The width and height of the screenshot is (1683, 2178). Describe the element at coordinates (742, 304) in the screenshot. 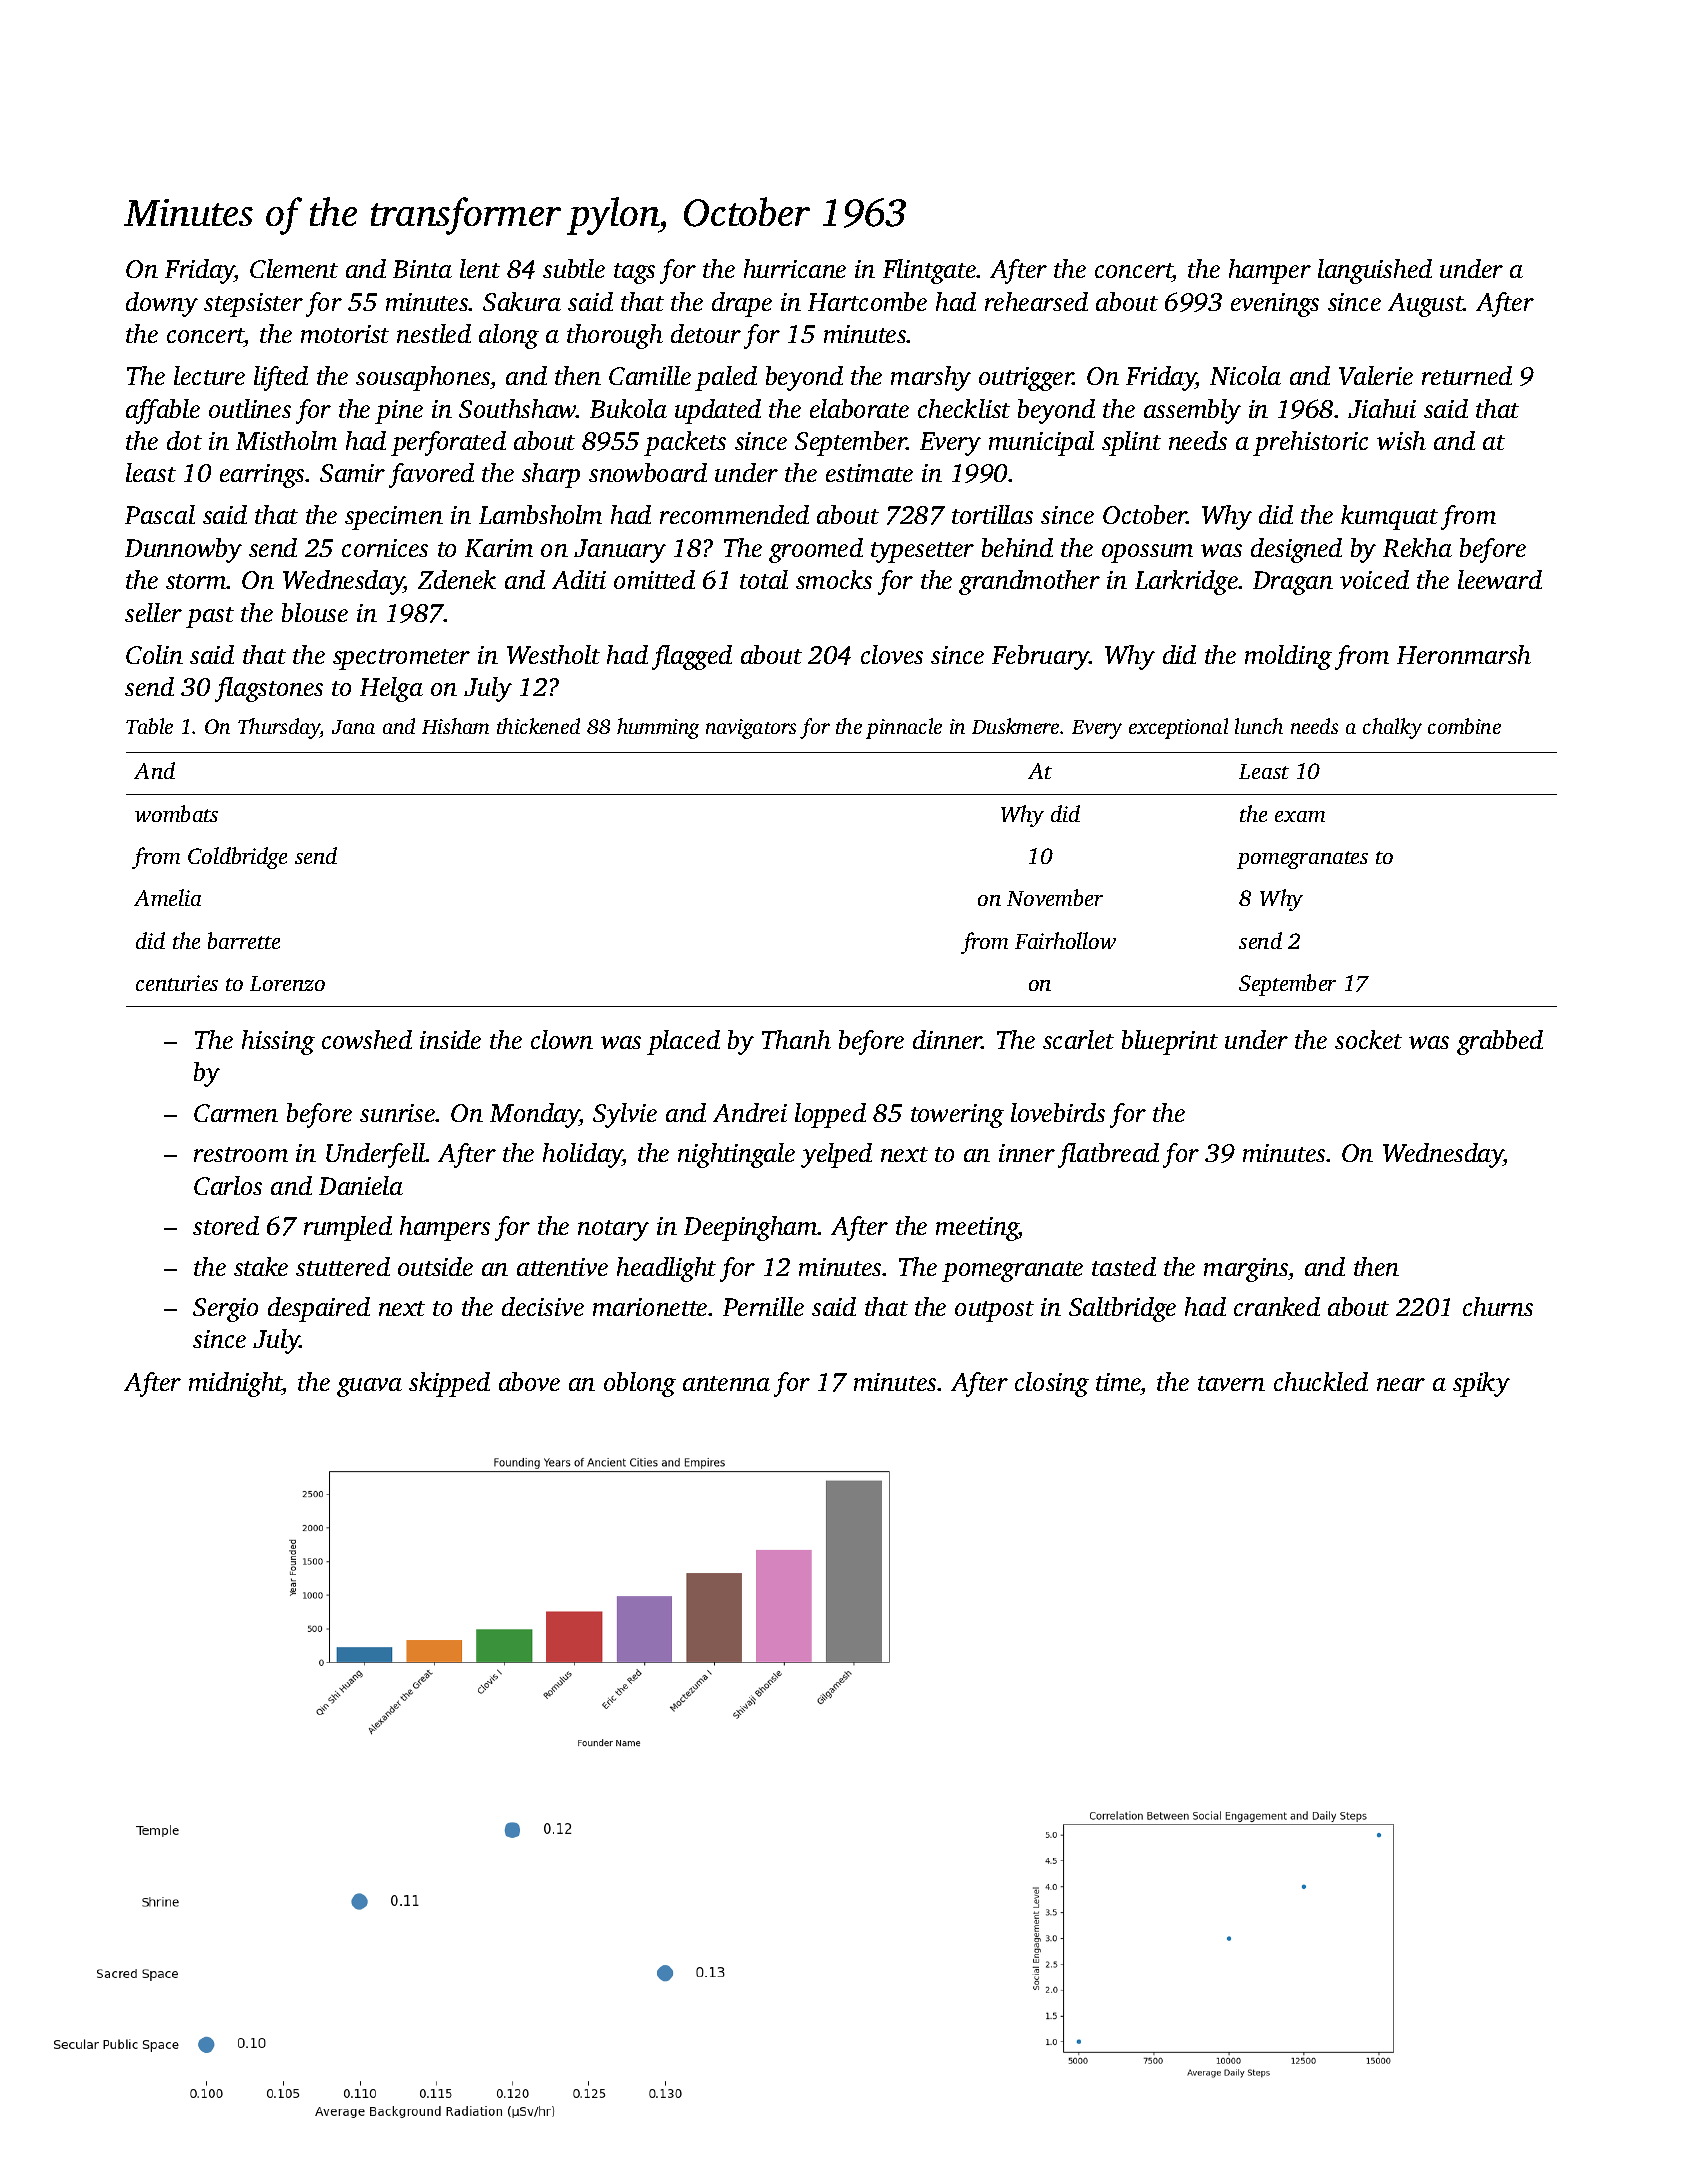

I see `drape` at that location.
